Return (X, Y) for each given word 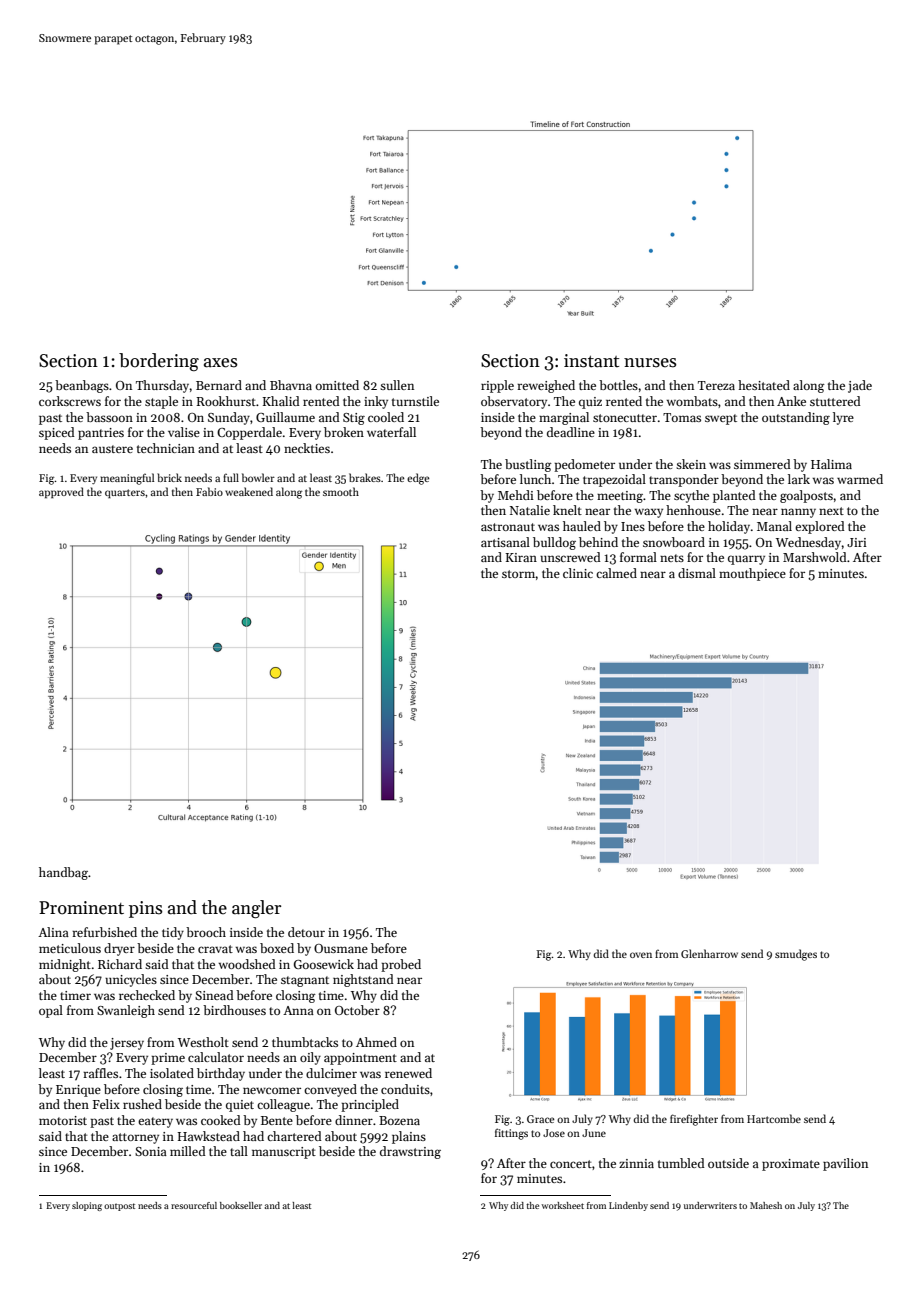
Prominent (81, 908)
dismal (697, 573)
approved (61, 492)
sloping (87, 1206)
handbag (63, 873)
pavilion (845, 1164)
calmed (616, 573)
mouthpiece (752, 574)
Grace (541, 1119)
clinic (578, 573)
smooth (341, 491)
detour (306, 932)
